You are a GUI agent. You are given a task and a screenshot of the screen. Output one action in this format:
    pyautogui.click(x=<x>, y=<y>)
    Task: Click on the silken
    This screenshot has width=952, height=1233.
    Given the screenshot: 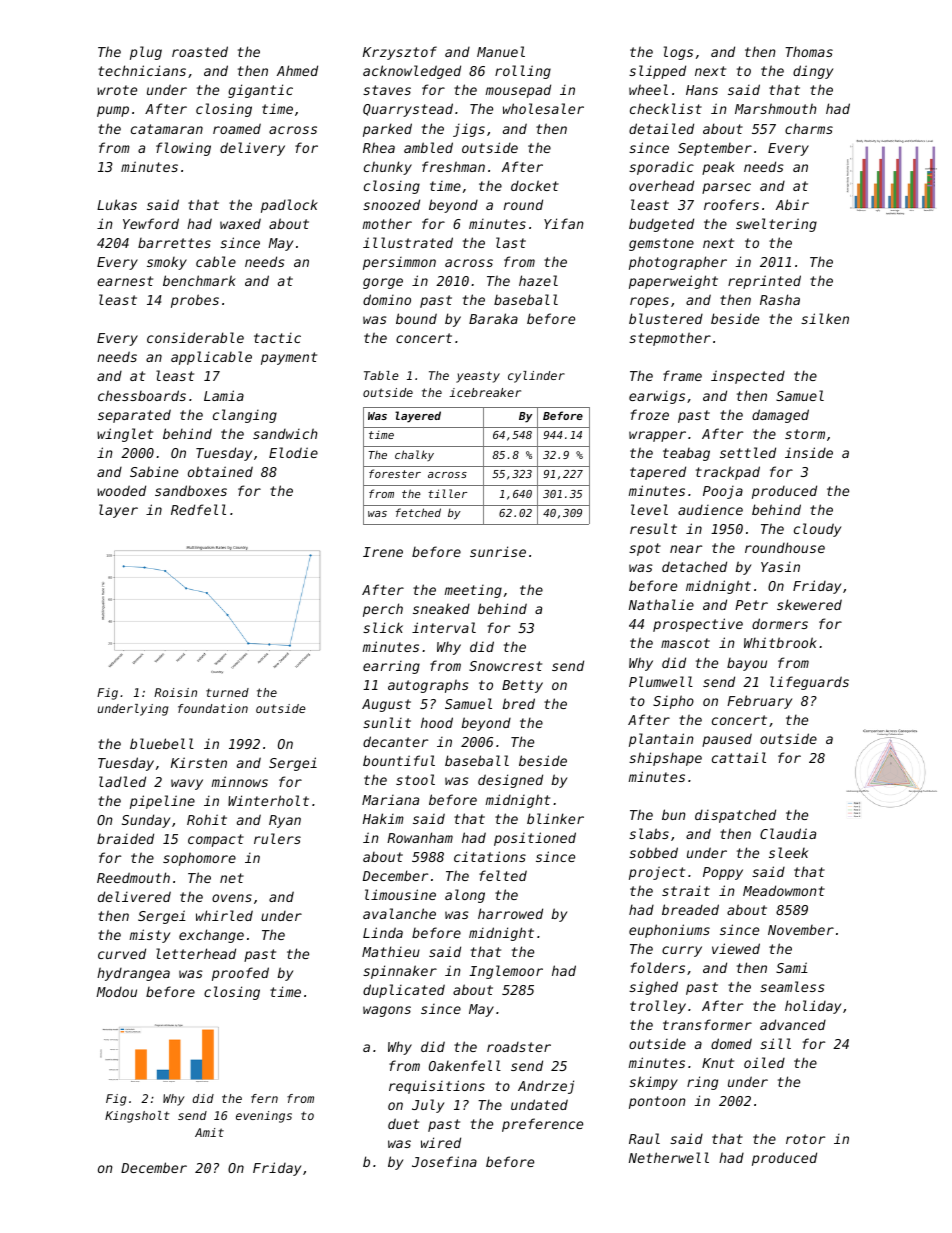 What is the action you would take?
    pyautogui.click(x=825, y=318)
